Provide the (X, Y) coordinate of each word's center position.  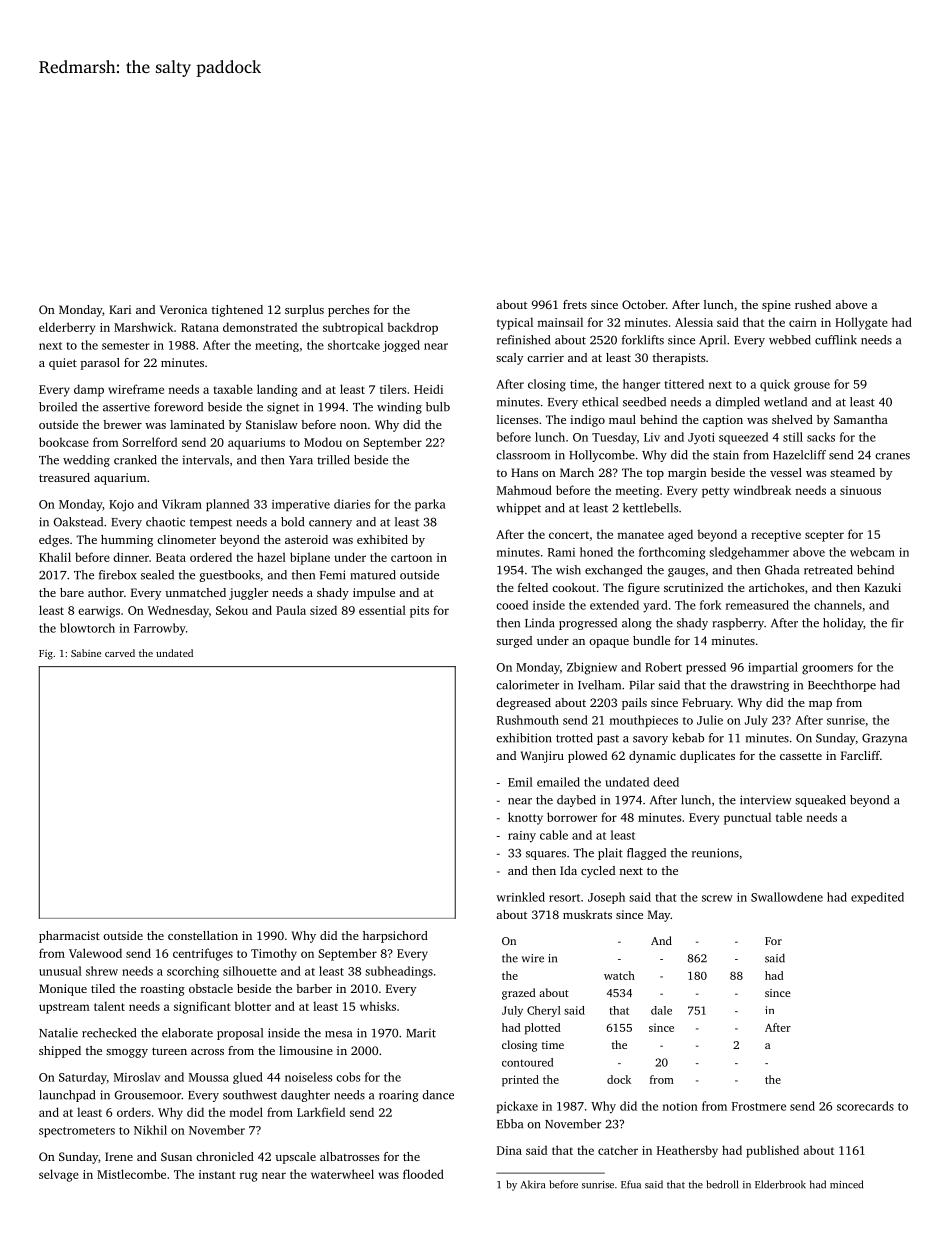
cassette (801, 756)
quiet (63, 364)
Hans (524, 472)
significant (202, 1007)
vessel (786, 472)
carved (120, 653)
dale (661, 1010)
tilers (393, 389)
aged (680, 535)
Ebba (510, 1124)
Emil (520, 782)
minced (846, 1184)
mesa (338, 1034)
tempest (211, 524)
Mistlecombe (131, 1174)
